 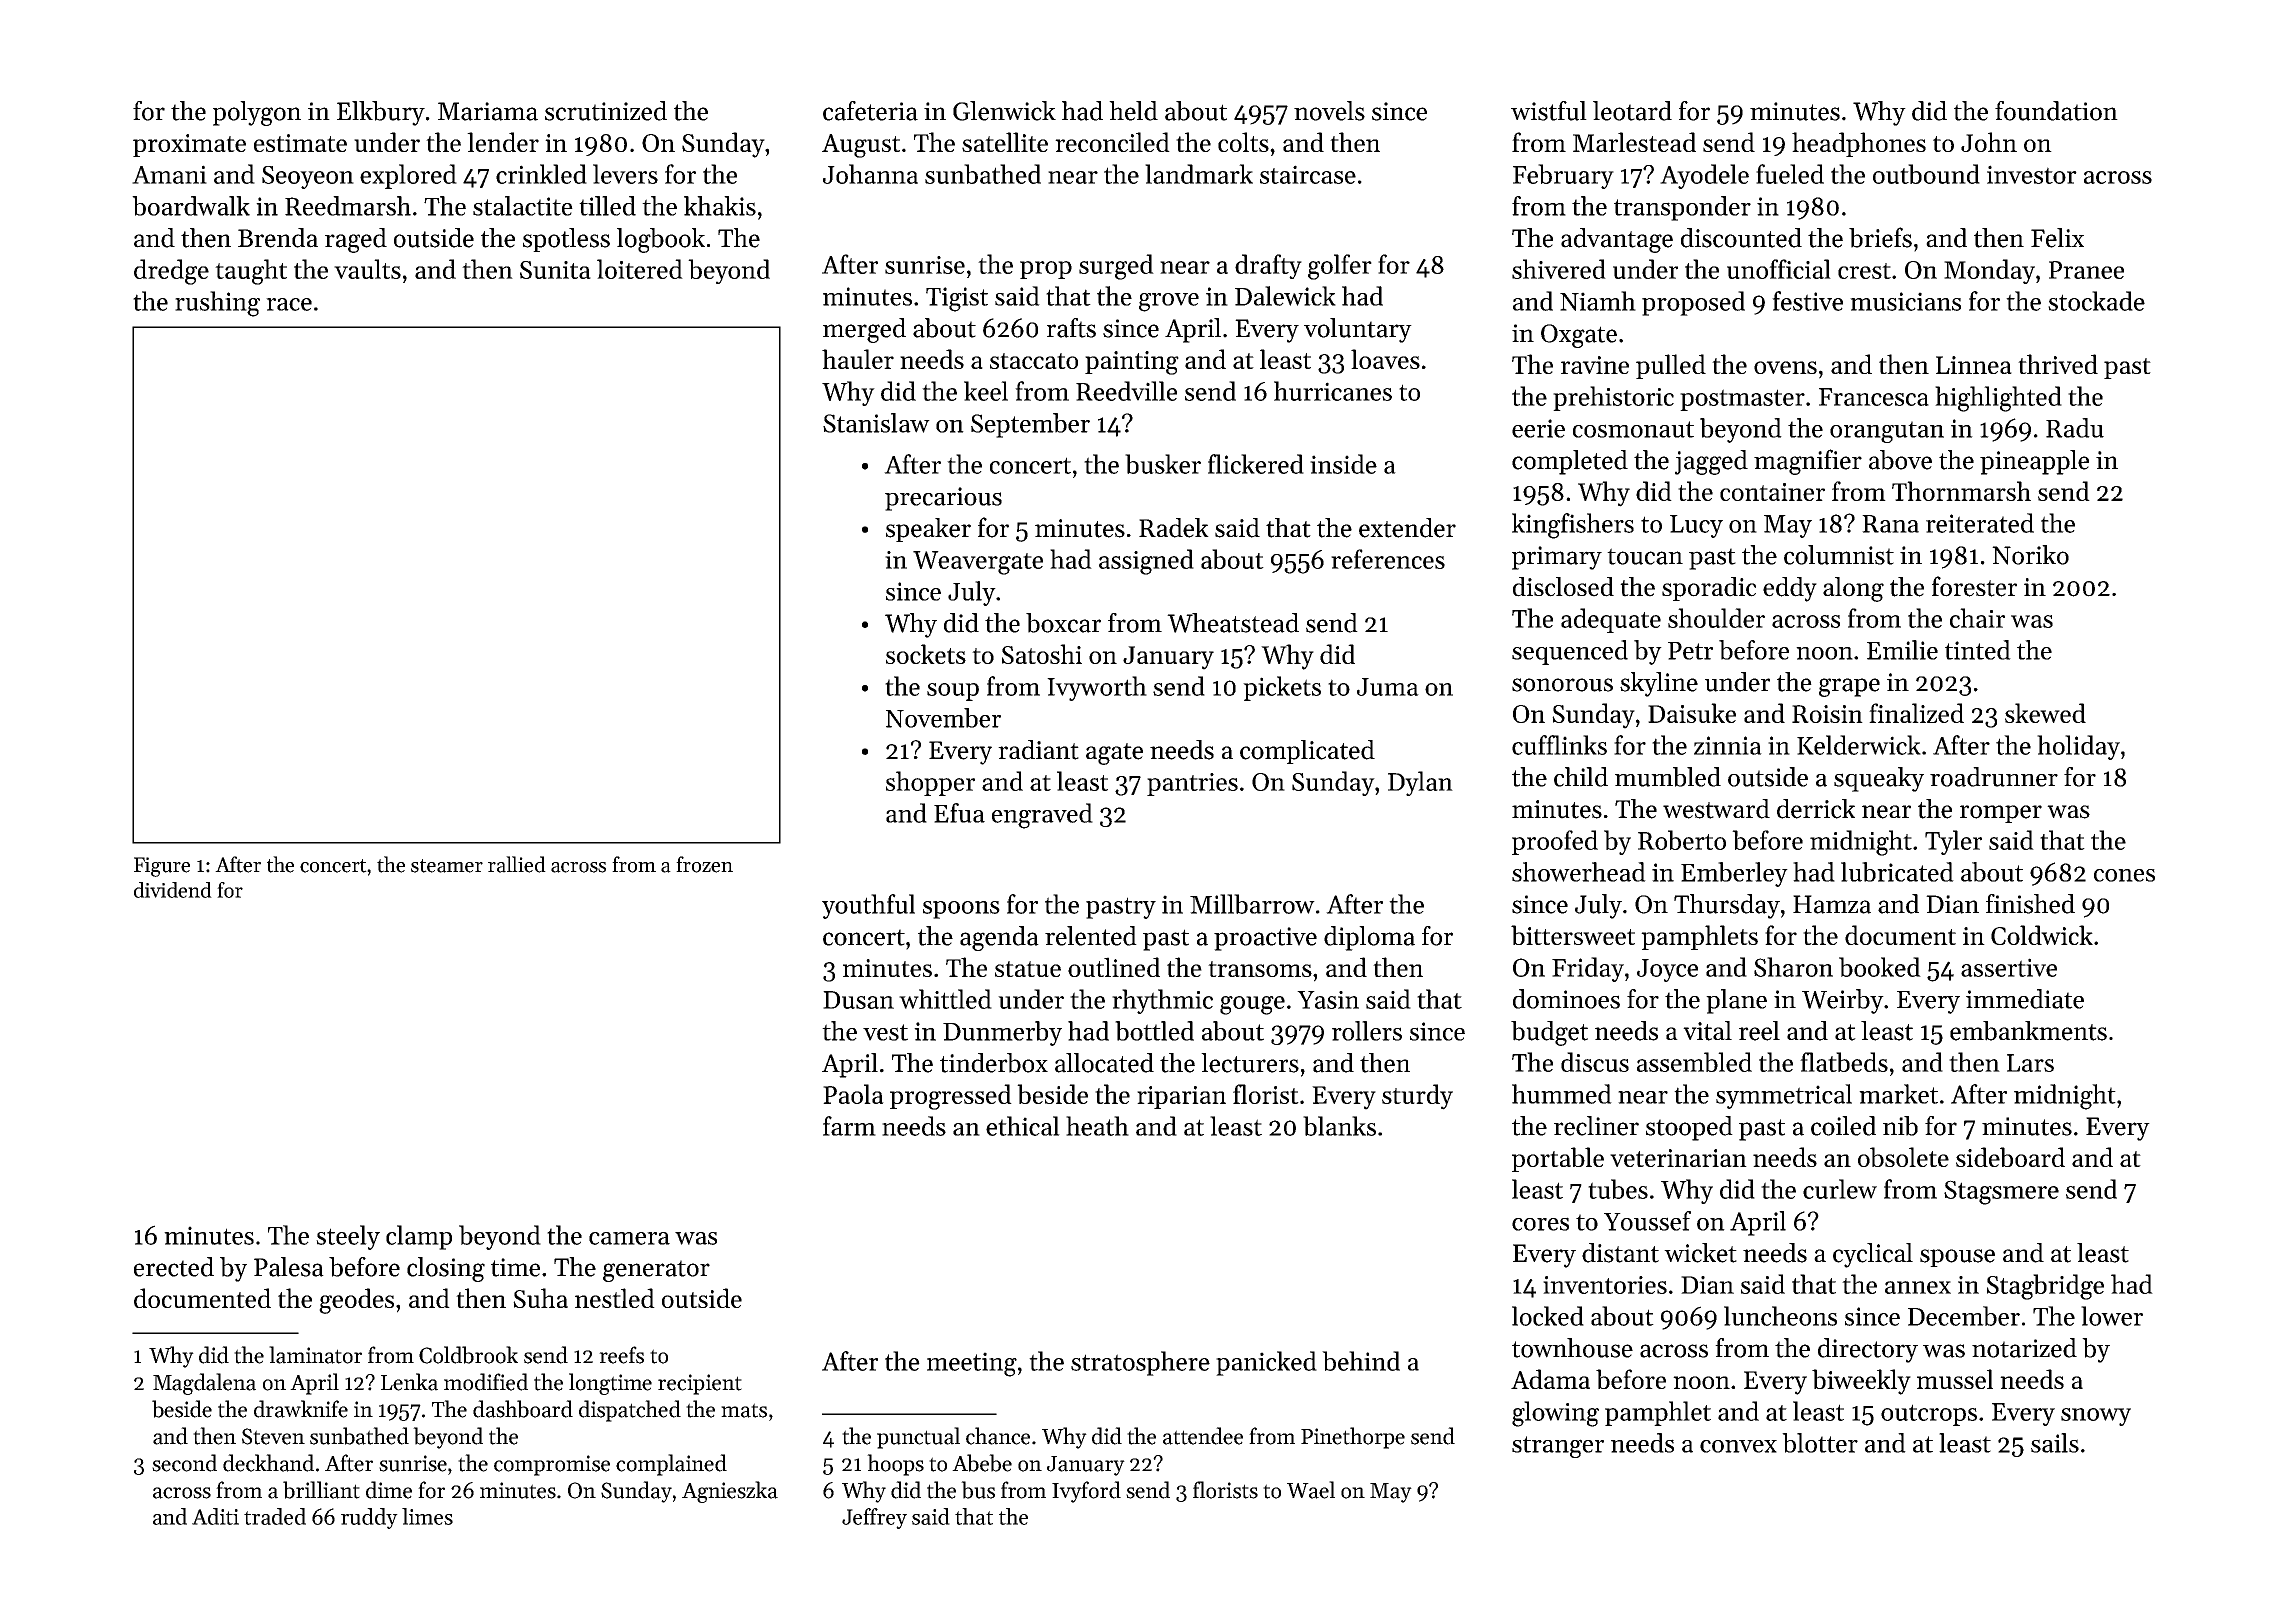 I want to click on John, so click(x=1989, y=142).
